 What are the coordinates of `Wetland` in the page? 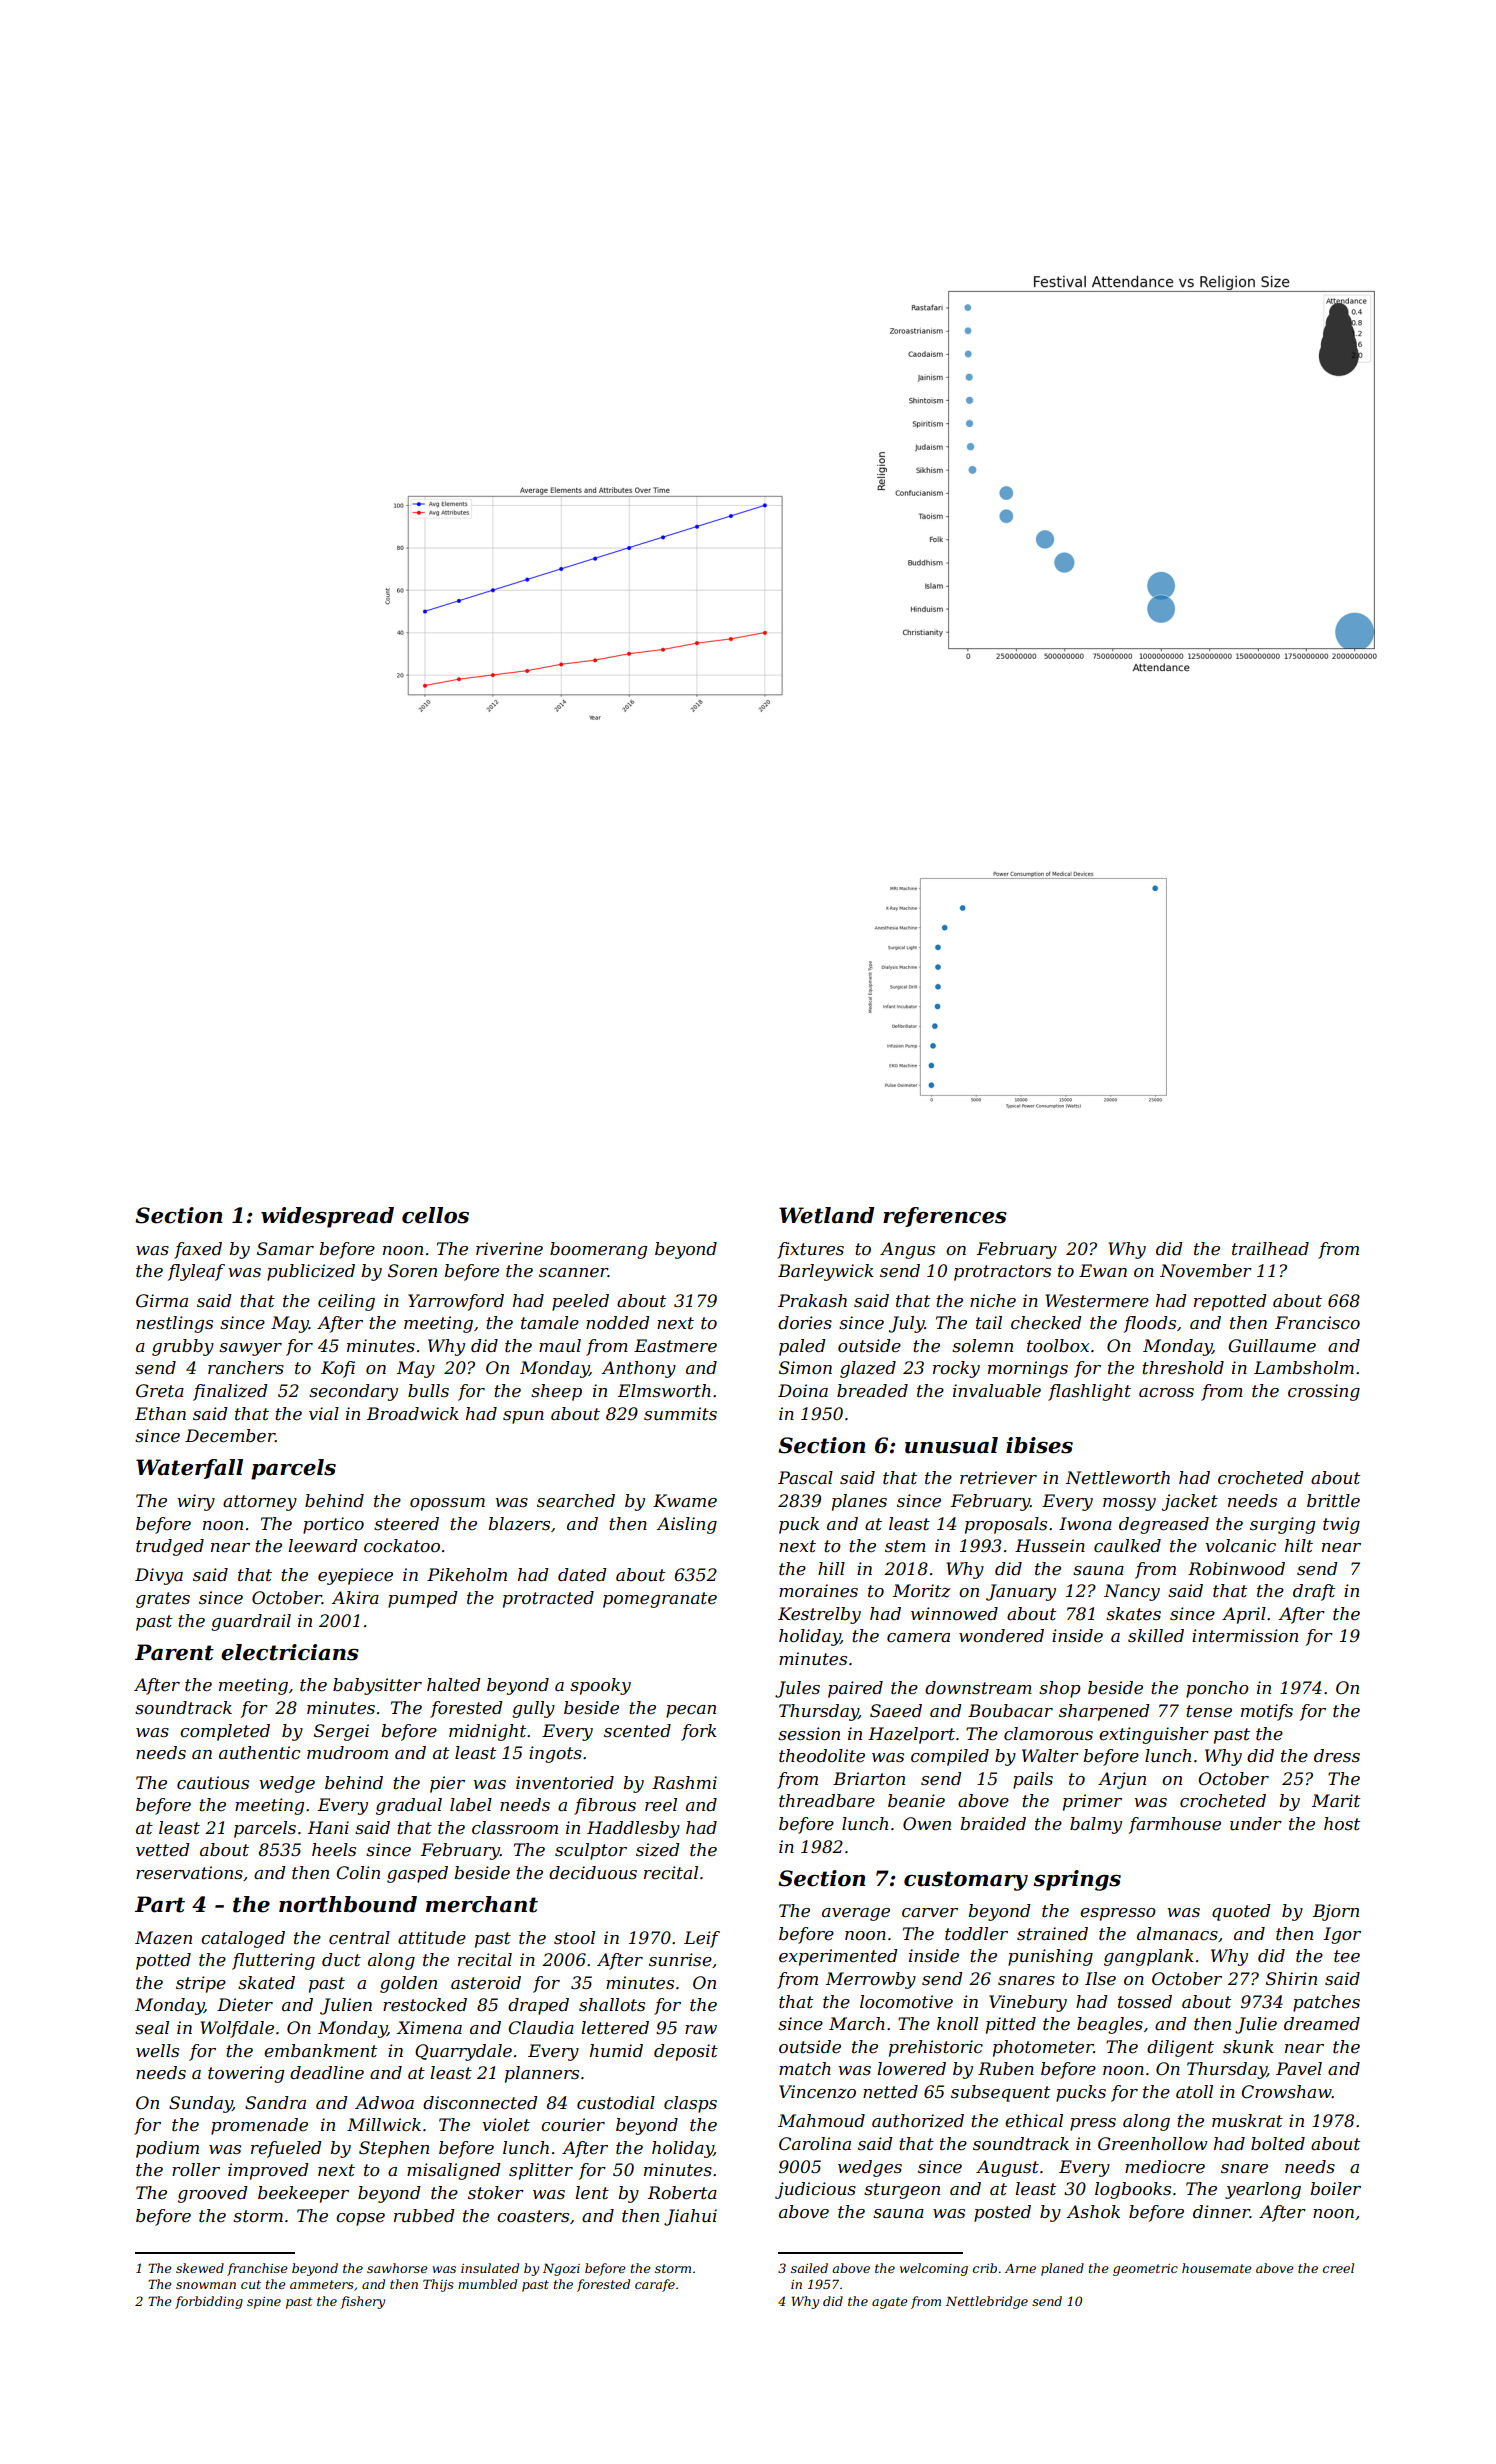 It's located at (826, 1215).
